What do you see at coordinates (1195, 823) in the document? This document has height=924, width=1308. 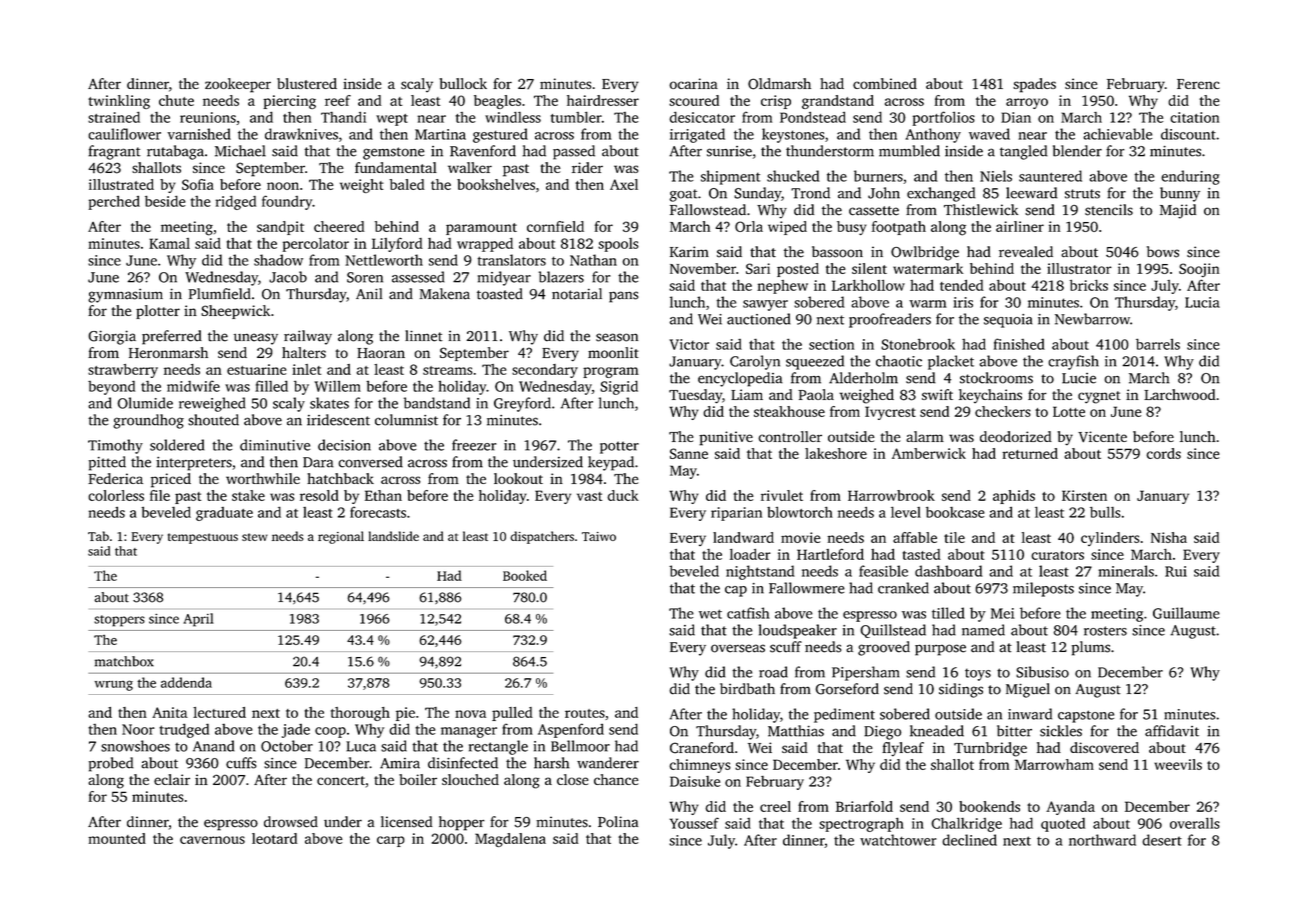 I see `overalls` at bounding box center [1195, 823].
